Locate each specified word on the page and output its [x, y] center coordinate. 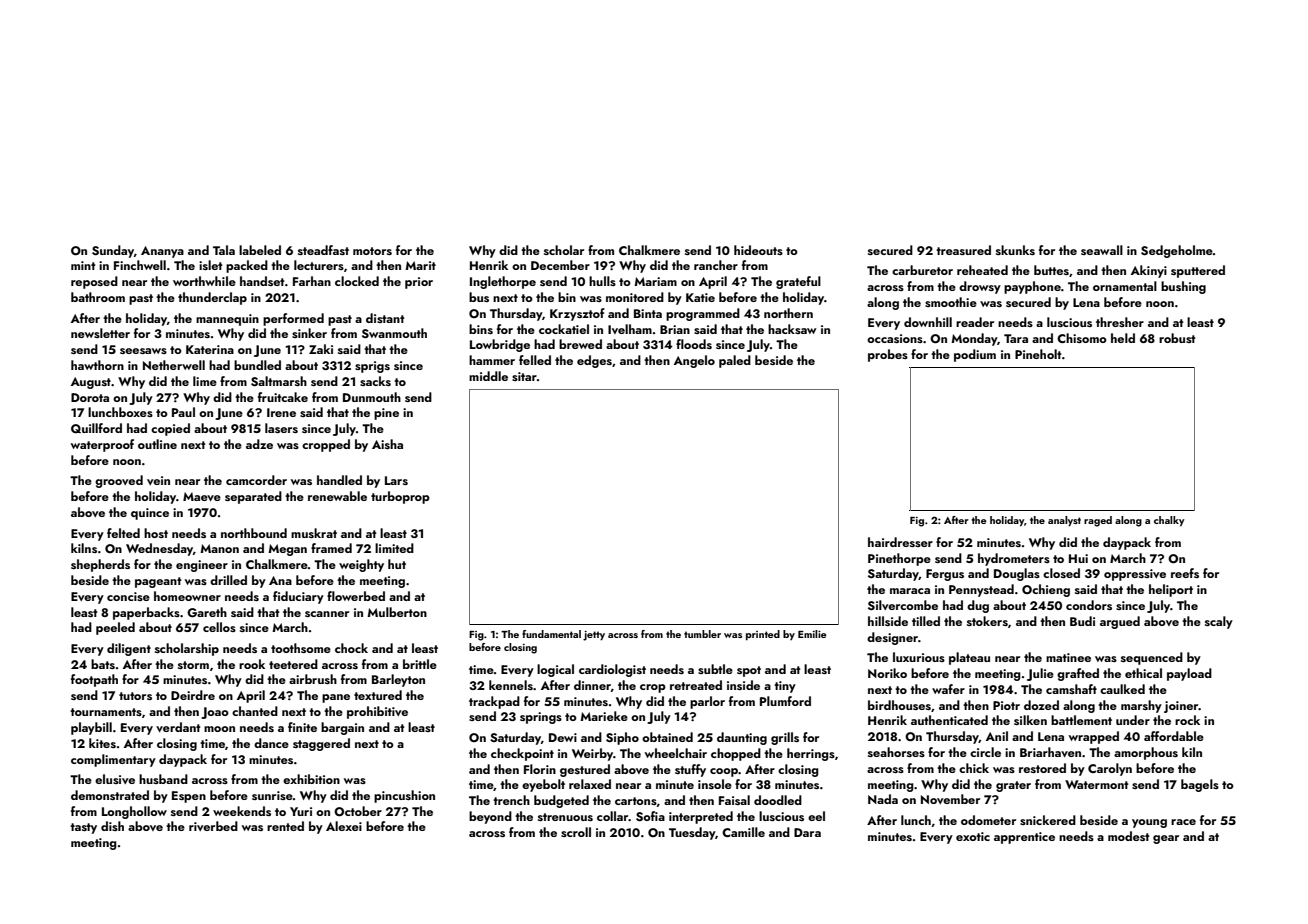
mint [83, 265]
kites [102, 743]
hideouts [758, 250]
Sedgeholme [1177, 251]
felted [123, 533]
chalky [1169, 521]
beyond [490, 817]
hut [397, 564]
